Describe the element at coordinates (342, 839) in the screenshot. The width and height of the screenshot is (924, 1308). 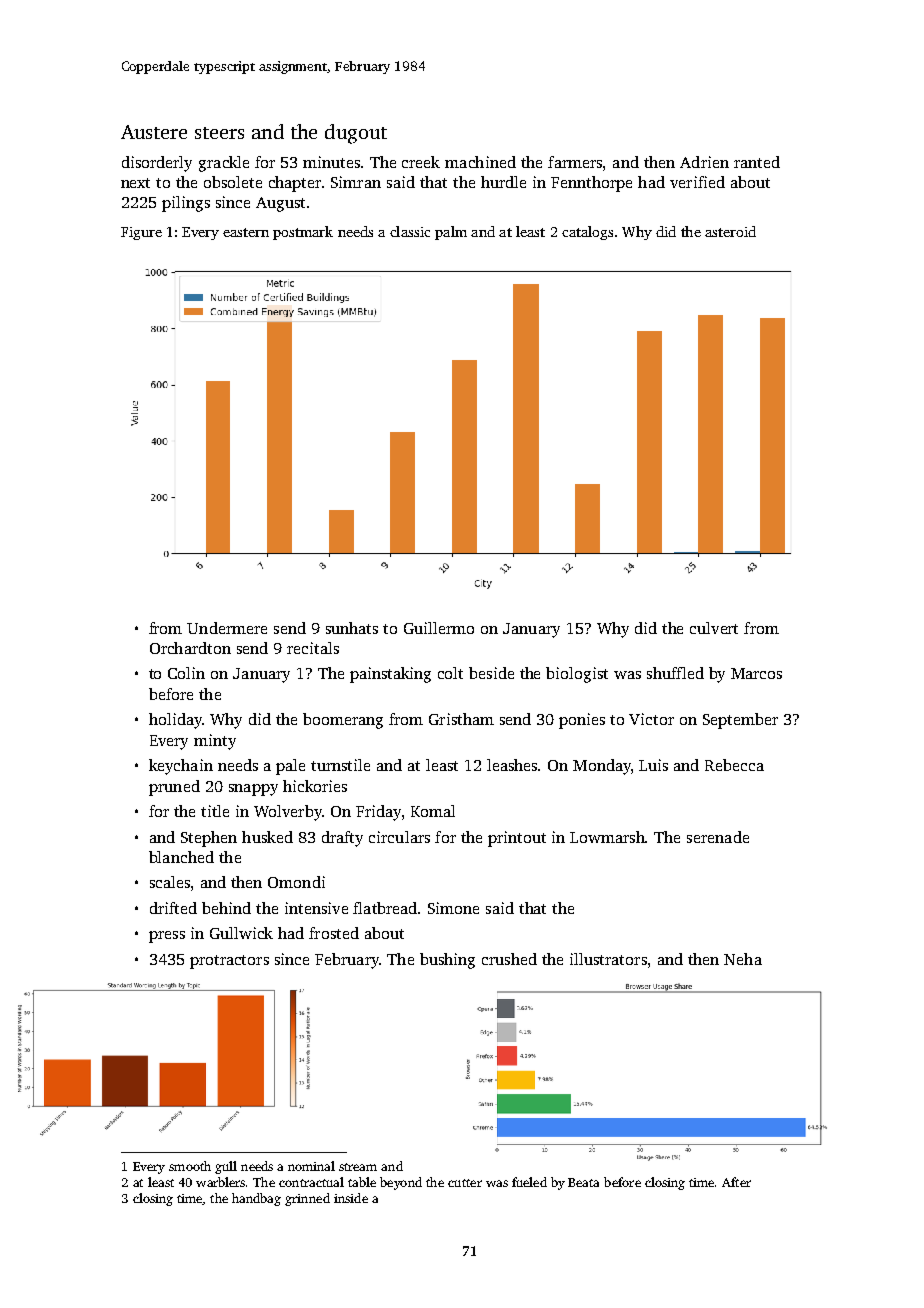
I see `drafty` at that location.
